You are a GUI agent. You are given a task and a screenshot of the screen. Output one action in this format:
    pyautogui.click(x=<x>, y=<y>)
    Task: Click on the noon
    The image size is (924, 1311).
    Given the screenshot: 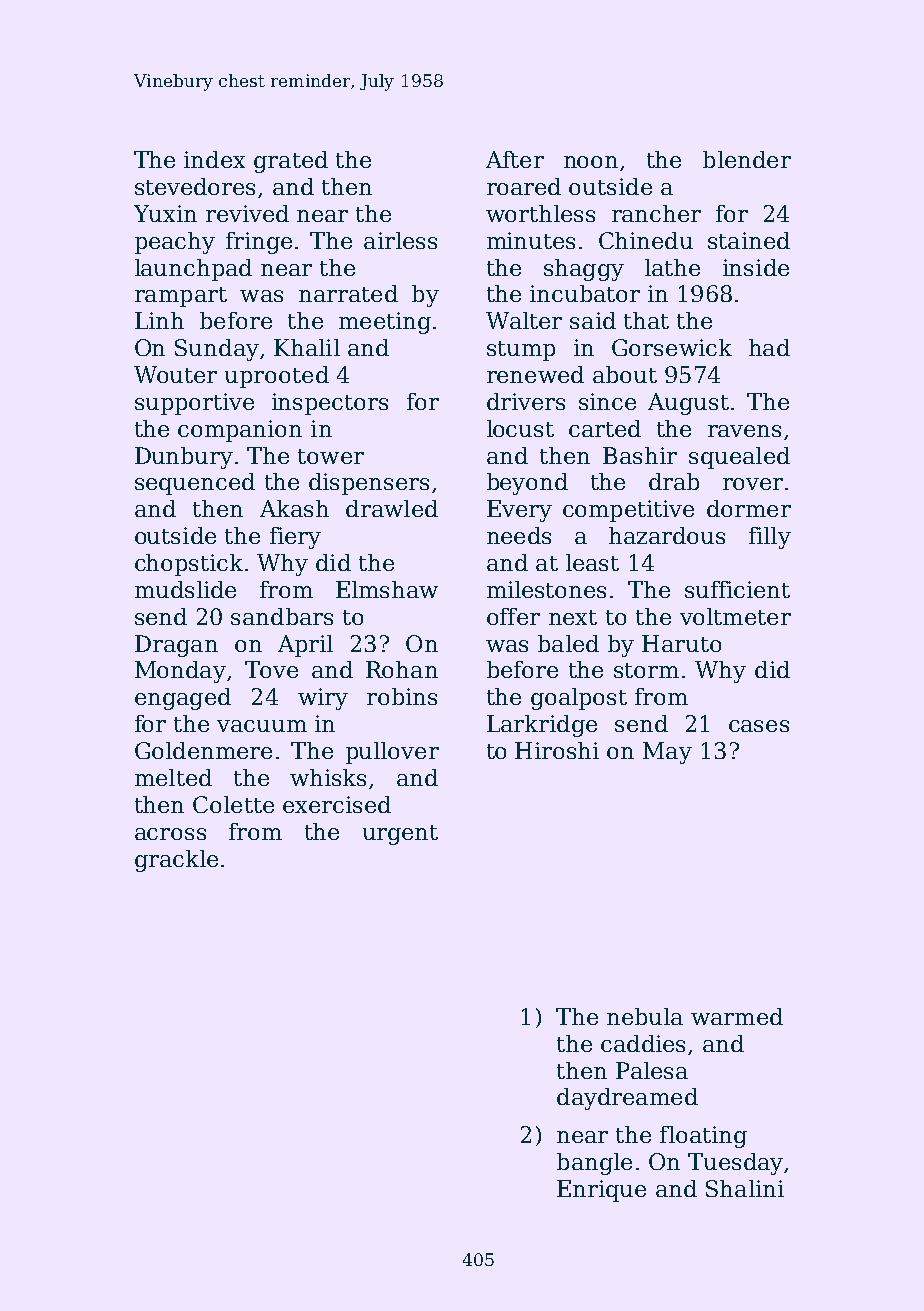 What is the action you would take?
    pyautogui.click(x=591, y=162)
